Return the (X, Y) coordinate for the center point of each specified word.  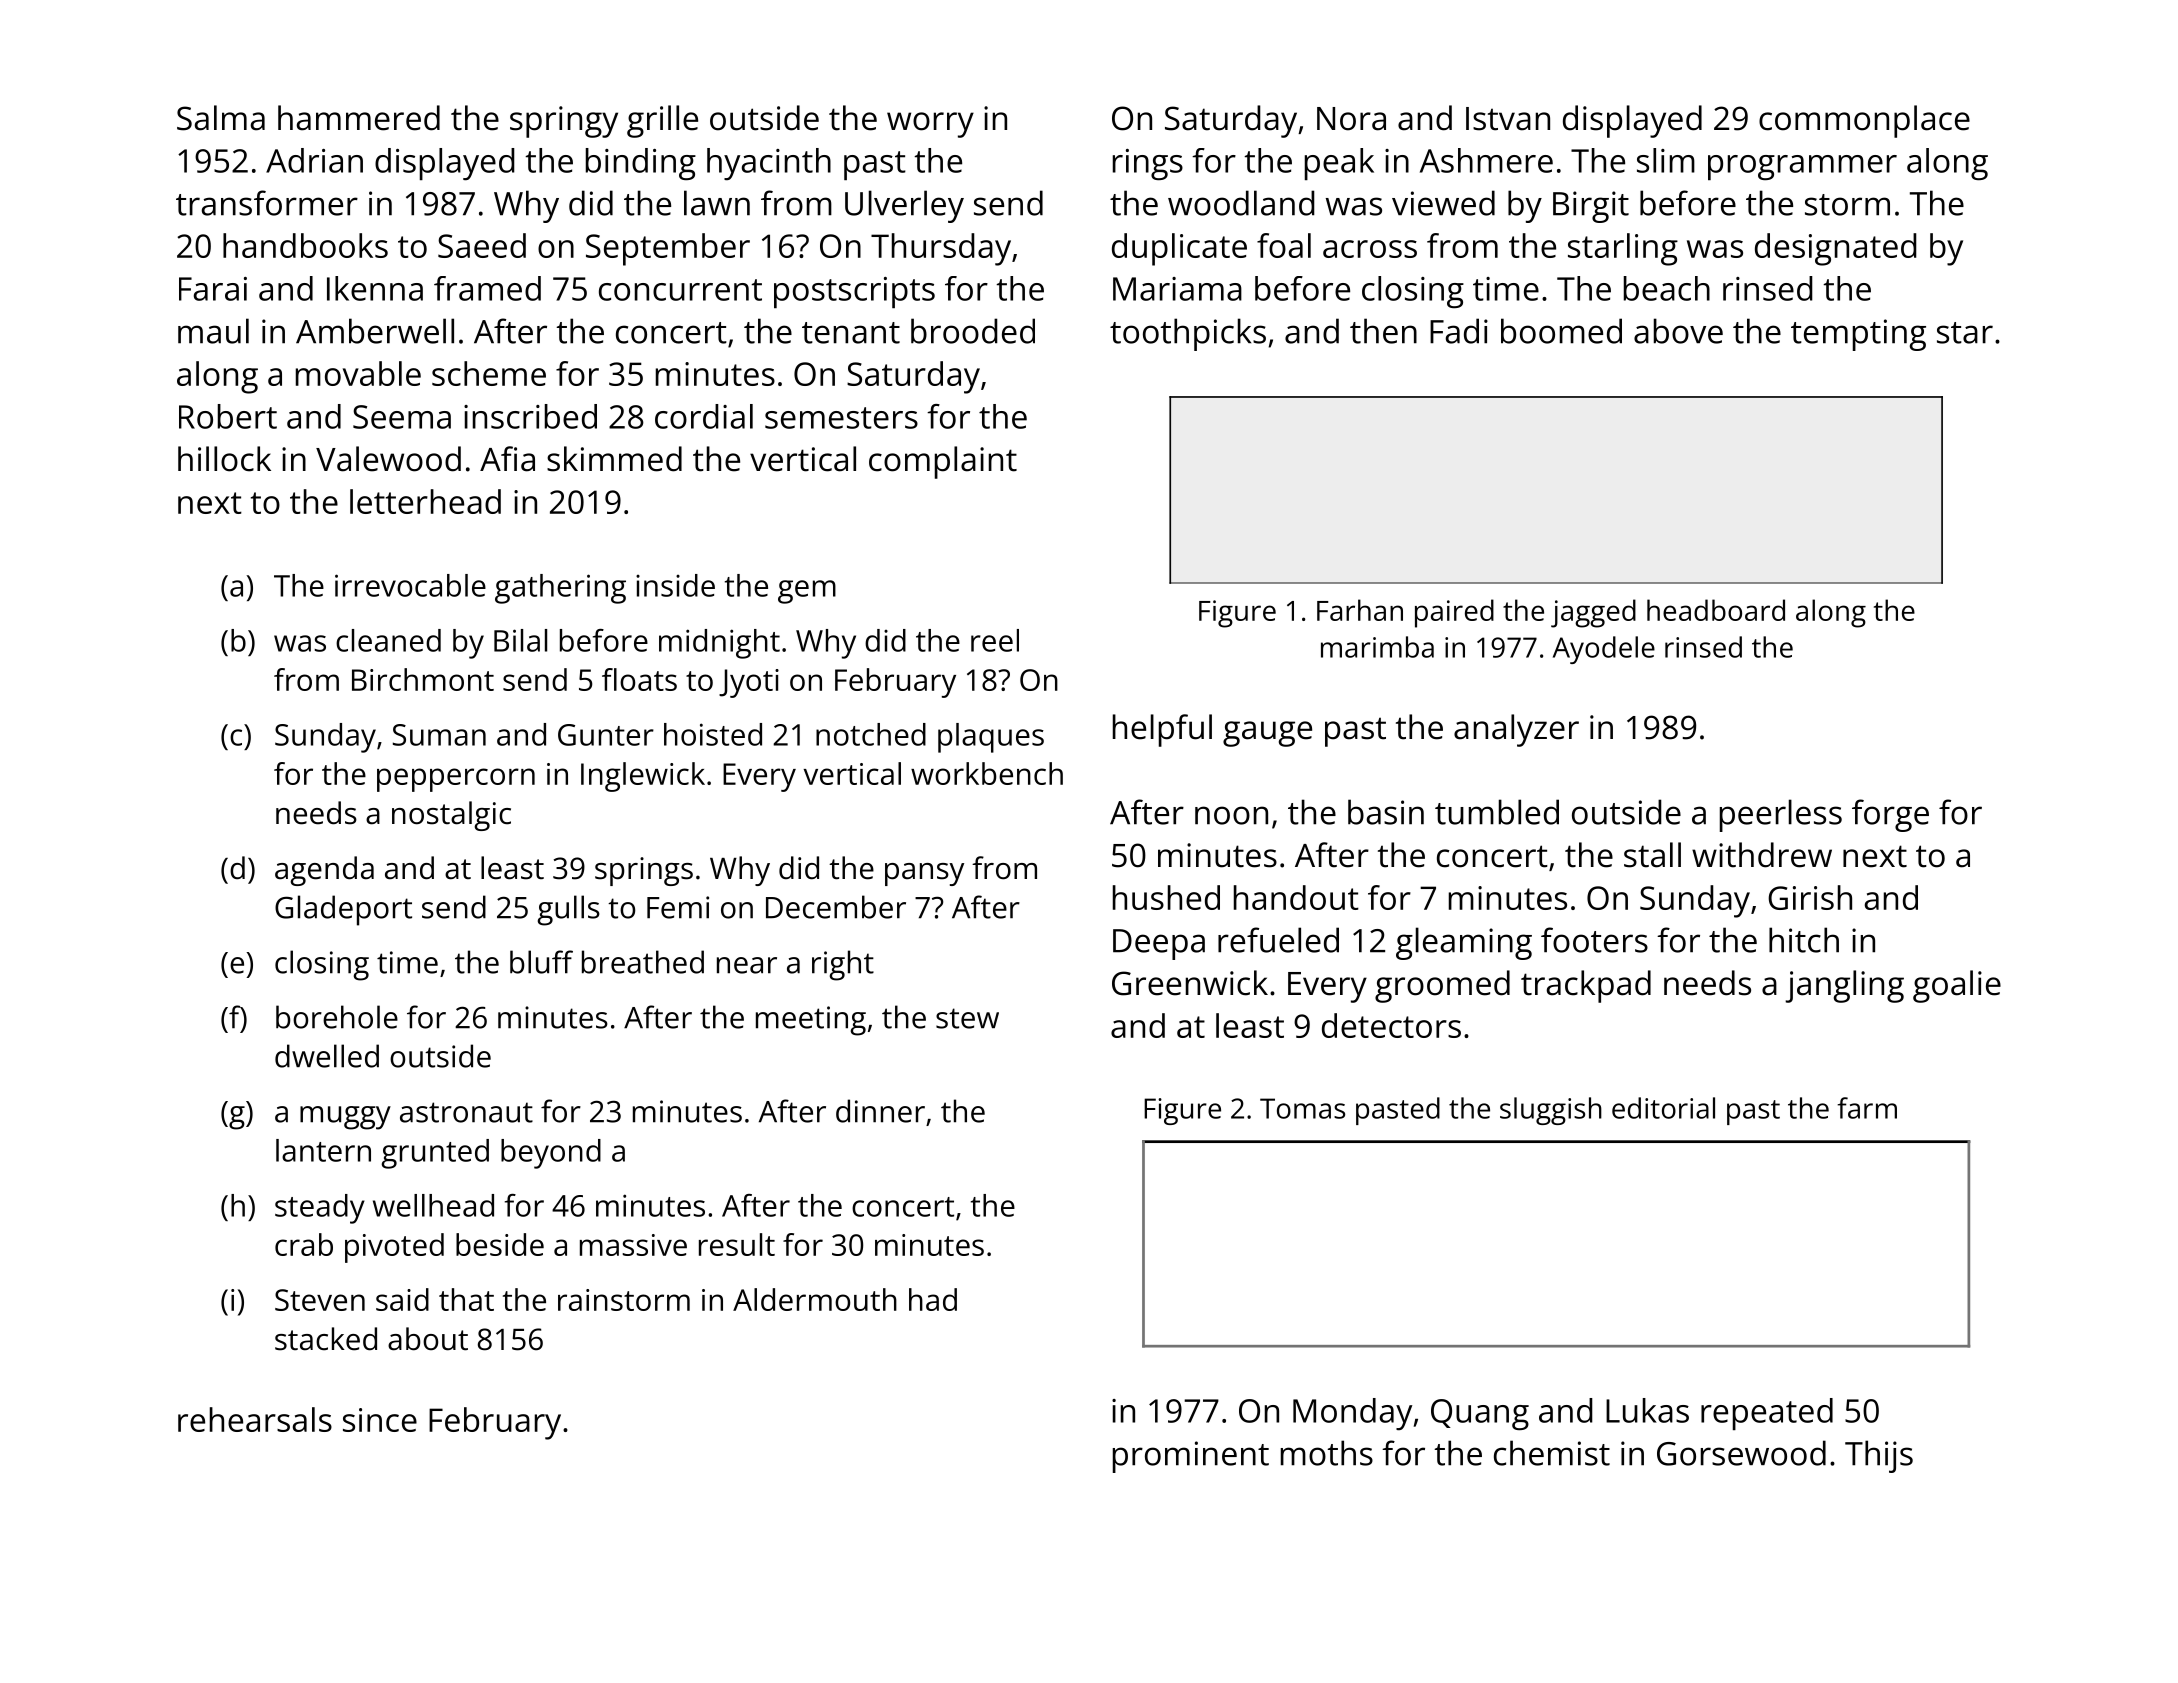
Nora (1351, 119)
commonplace (1864, 121)
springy (564, 122)
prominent (1191, 1457)
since (380, 1420)
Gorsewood (1741, 1453)
